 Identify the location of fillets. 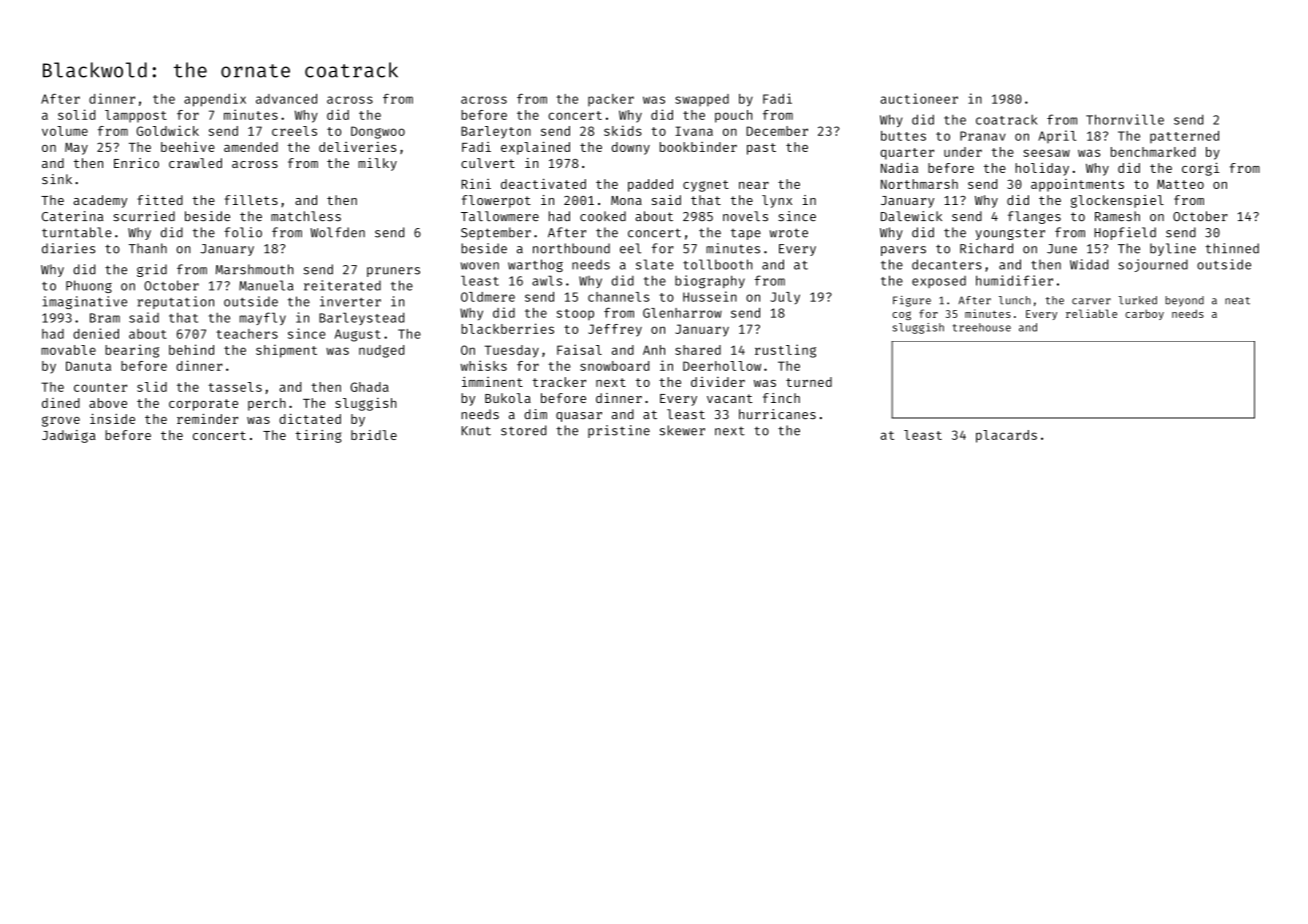
(251, 200).
